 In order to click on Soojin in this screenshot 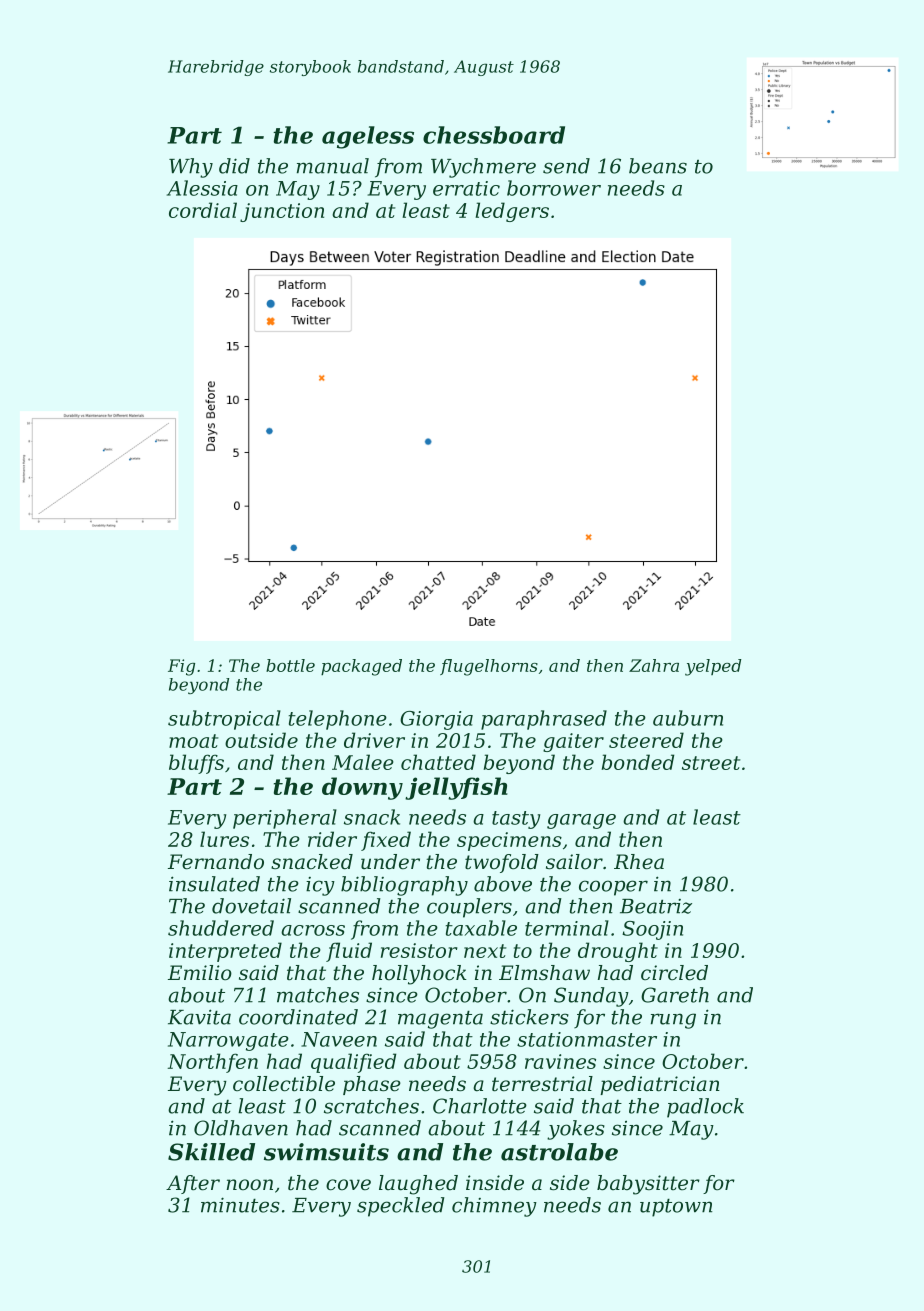, I will do `click(652, 930)`.
